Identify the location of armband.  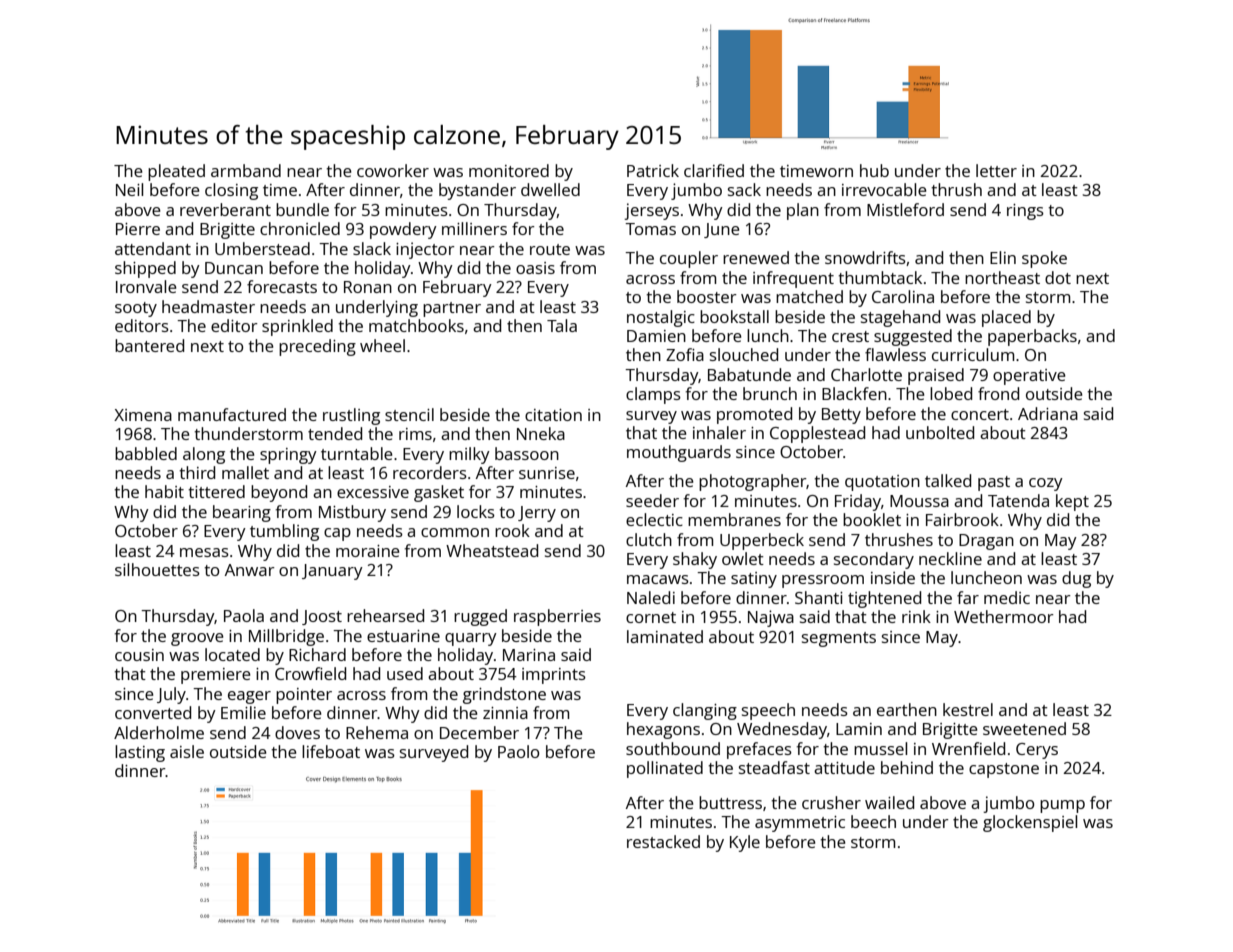
(246, 170).
